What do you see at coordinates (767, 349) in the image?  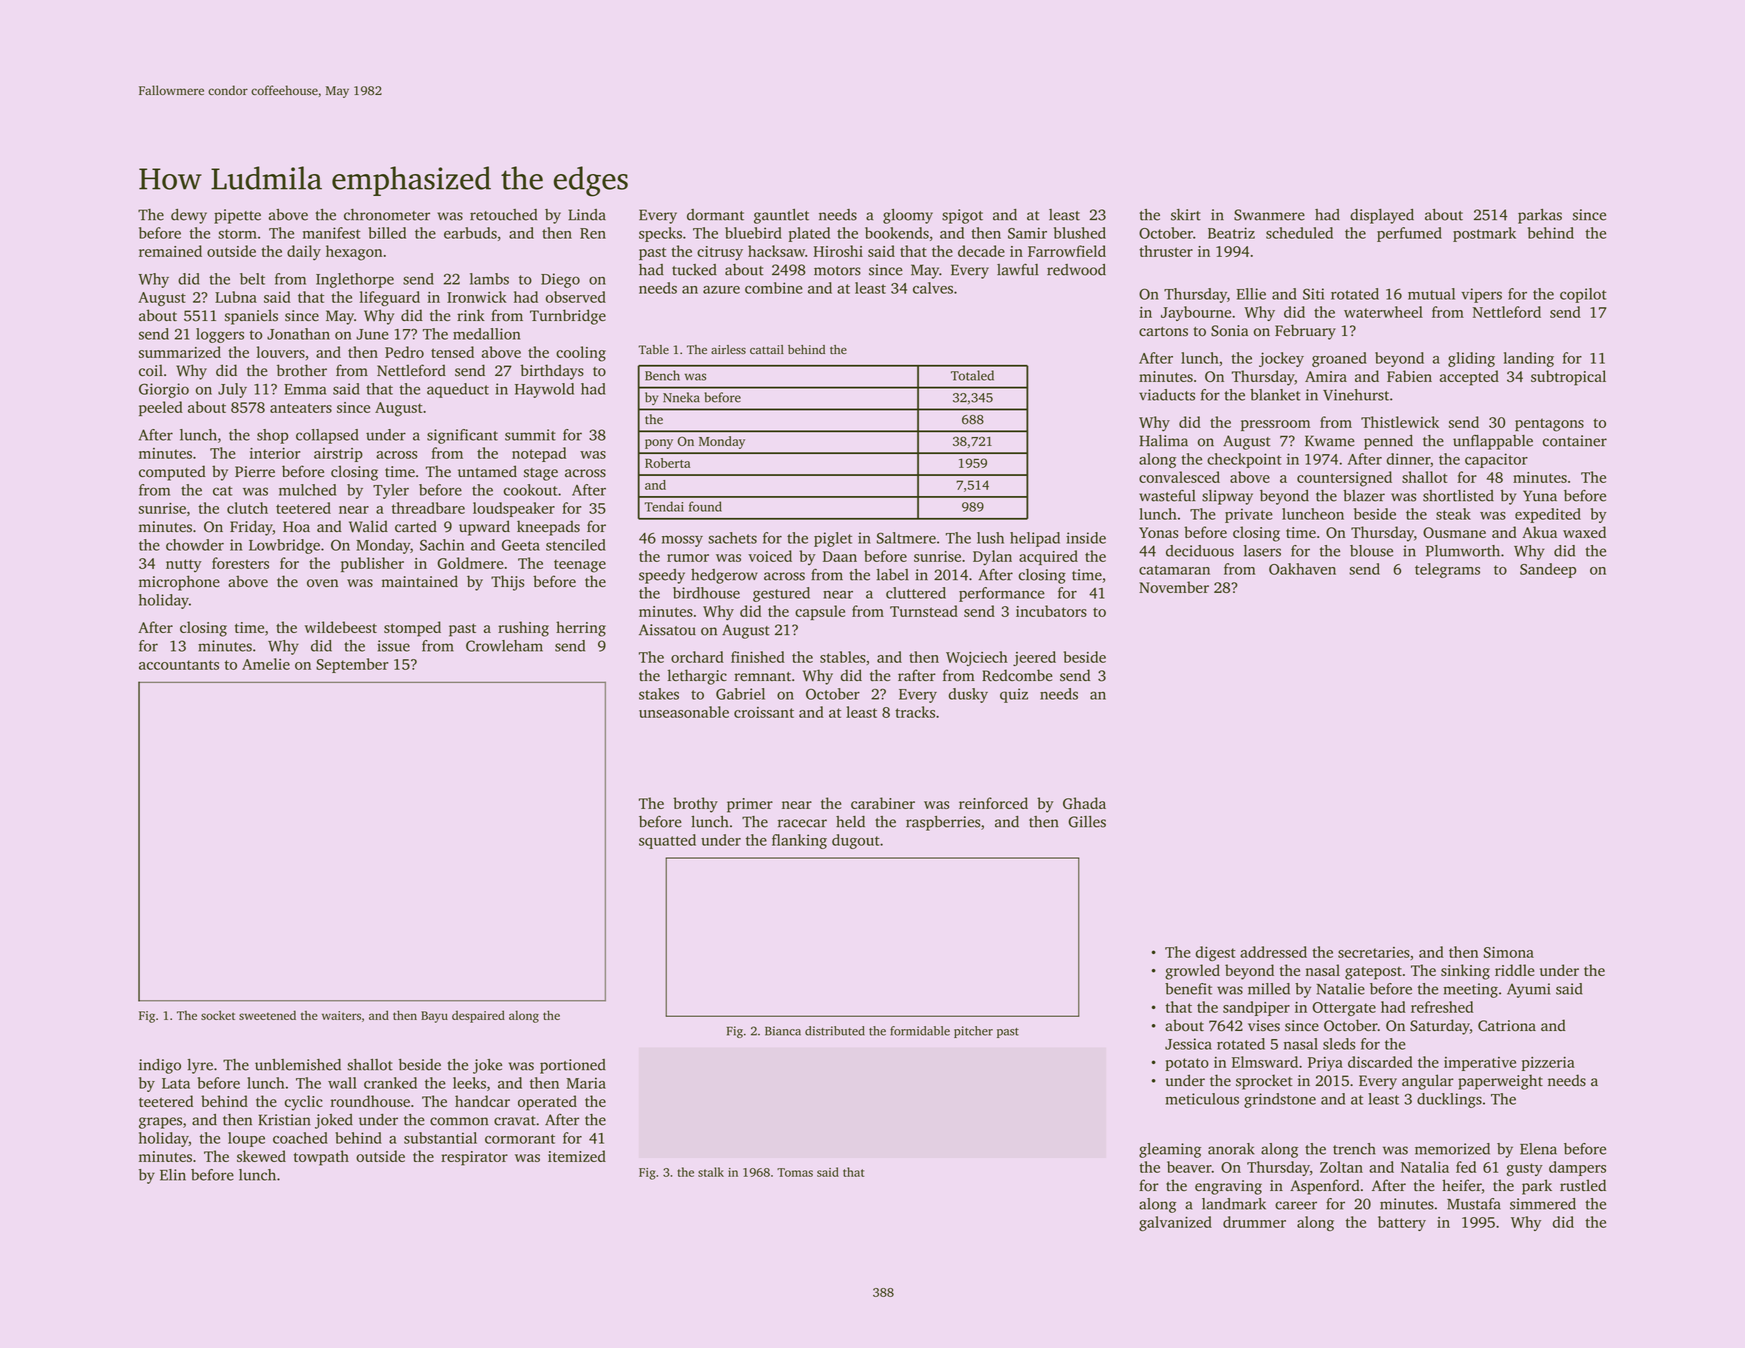 I see `cattail` at bounding box center [767, 349].
